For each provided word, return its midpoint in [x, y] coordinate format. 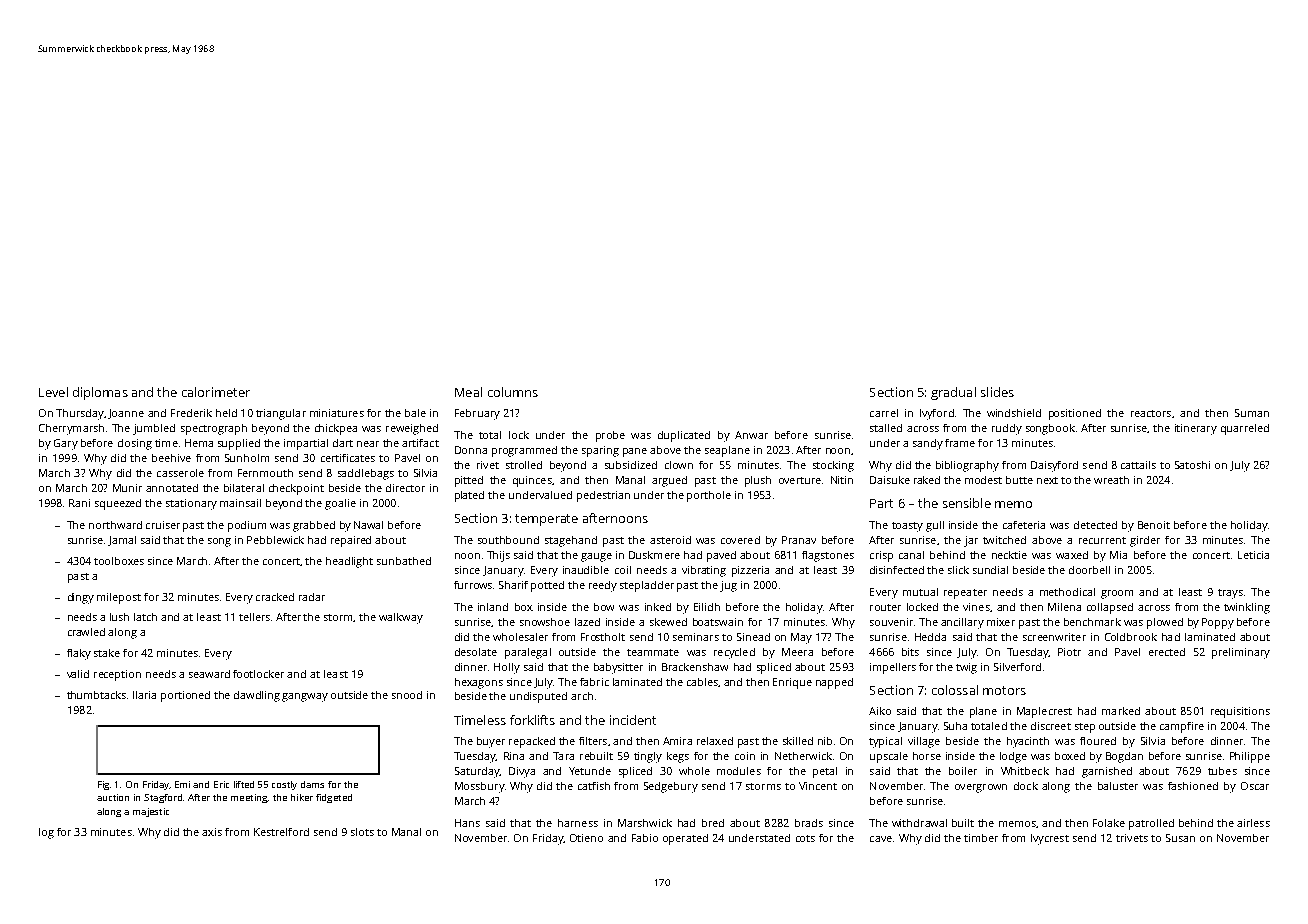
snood [407, 695]
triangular [281, 414]
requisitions [1240, 712]
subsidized [631, 465]
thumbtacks [96, 695]
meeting [249, 798]
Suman [1252, 413]
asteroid [670, 540]
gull [935, 526]
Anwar [751, 435]
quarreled [1245, 429]
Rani [79, 503]
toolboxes [119, 561]
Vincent [818, 786]
